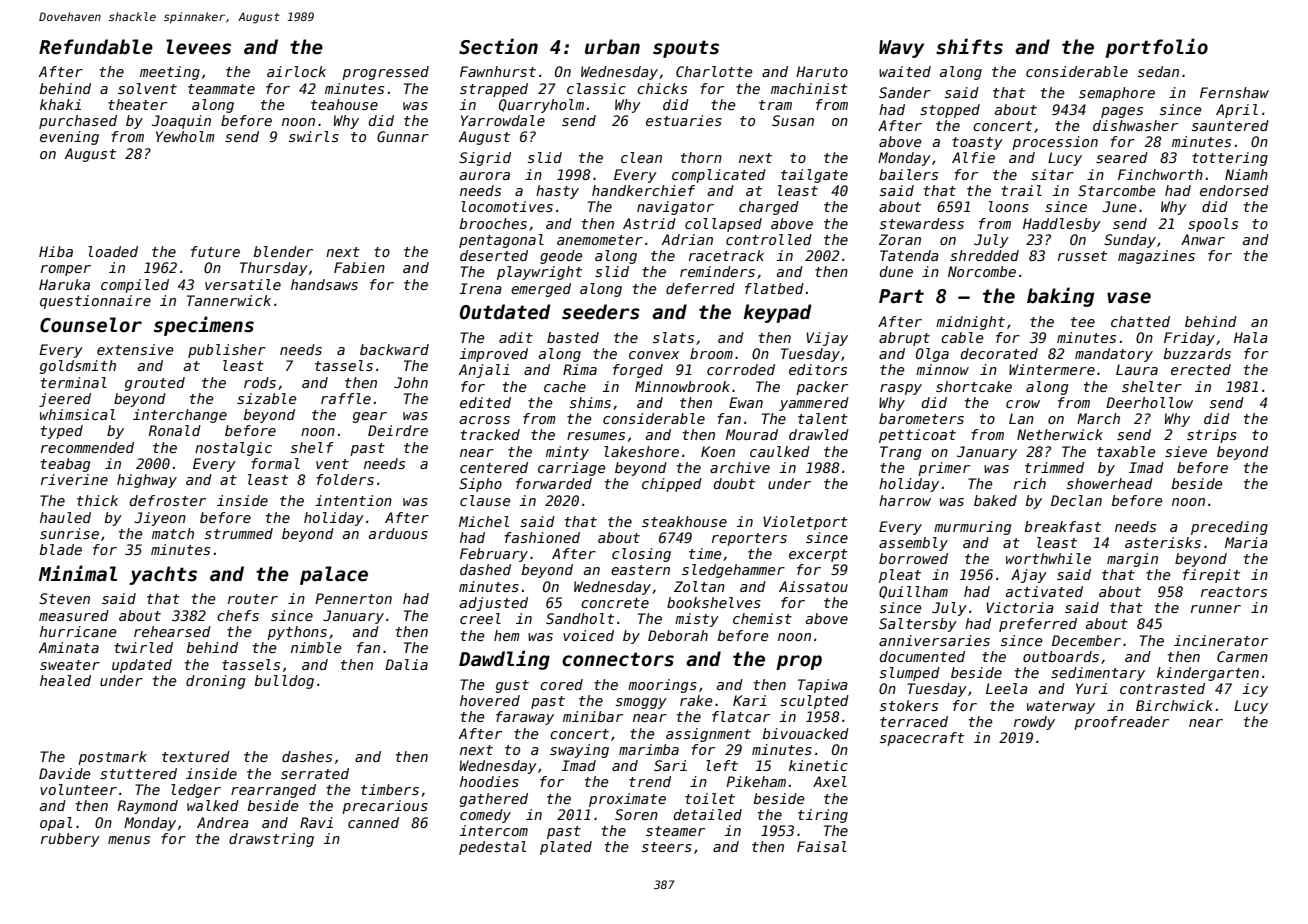  Describe the element at coordinates (969, 46) in the screenshot. I see `shifts` at that location.
